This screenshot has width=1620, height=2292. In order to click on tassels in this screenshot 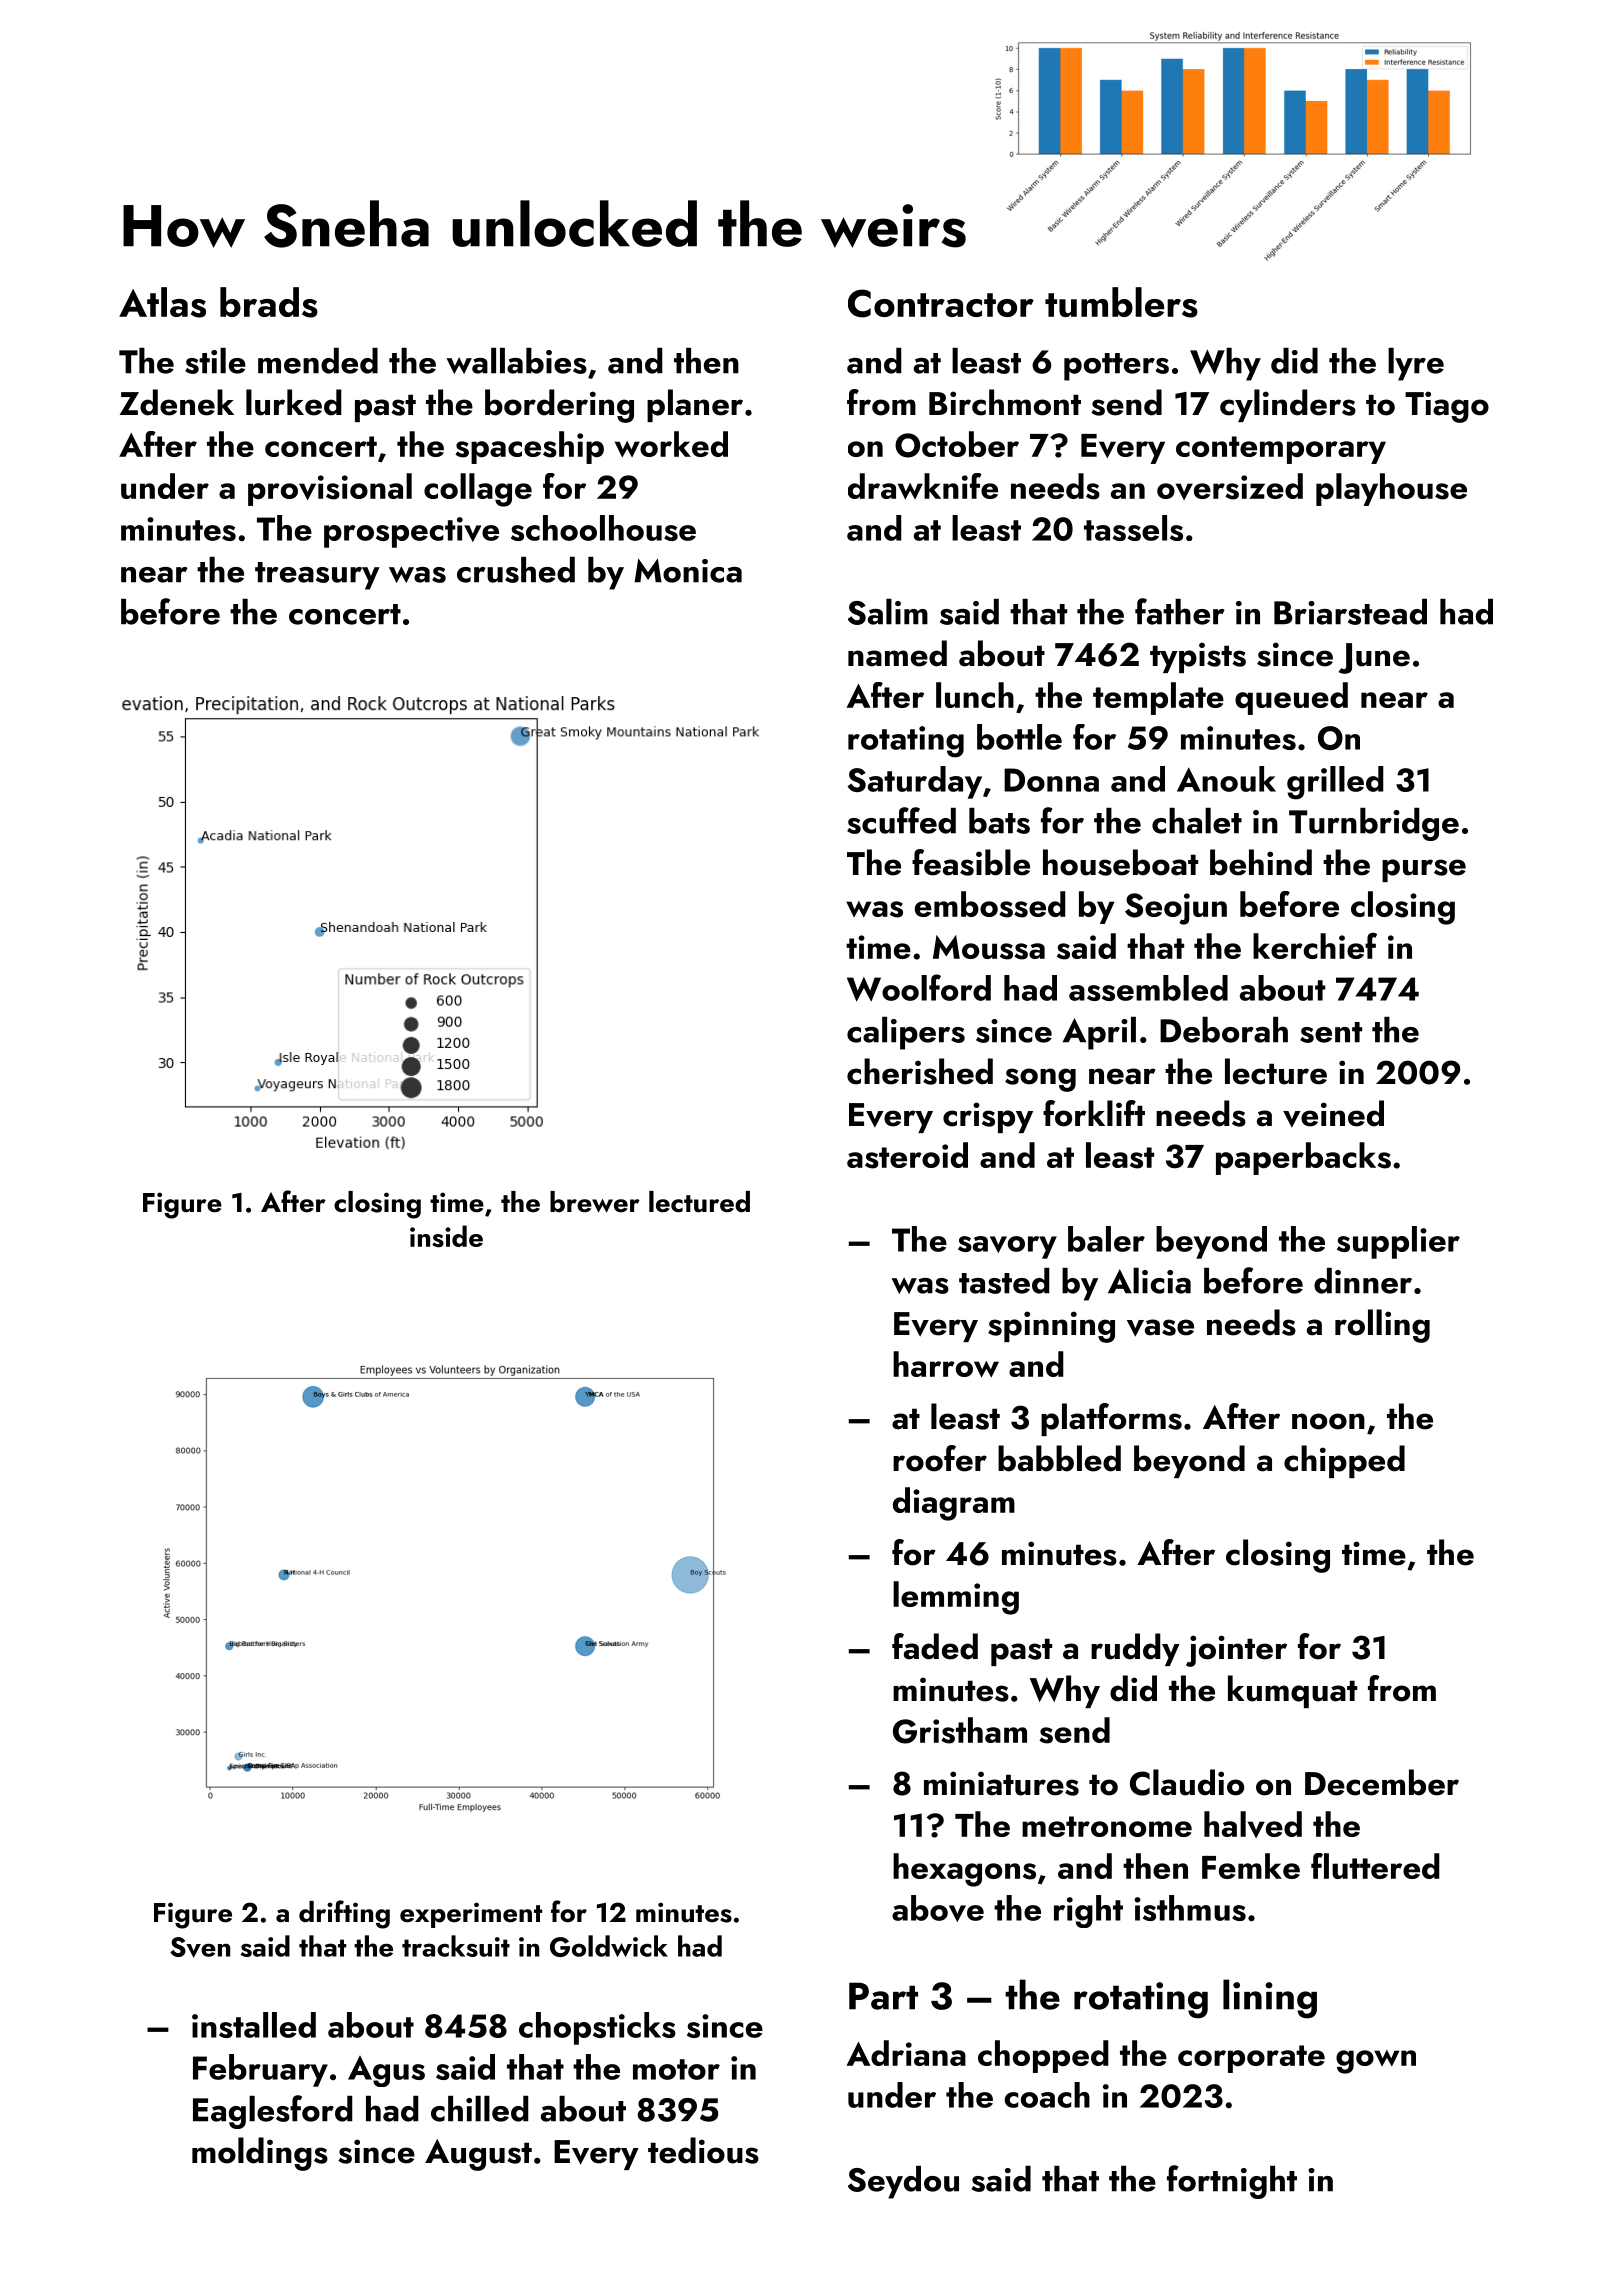, I will do `click(1133, 528)`.
